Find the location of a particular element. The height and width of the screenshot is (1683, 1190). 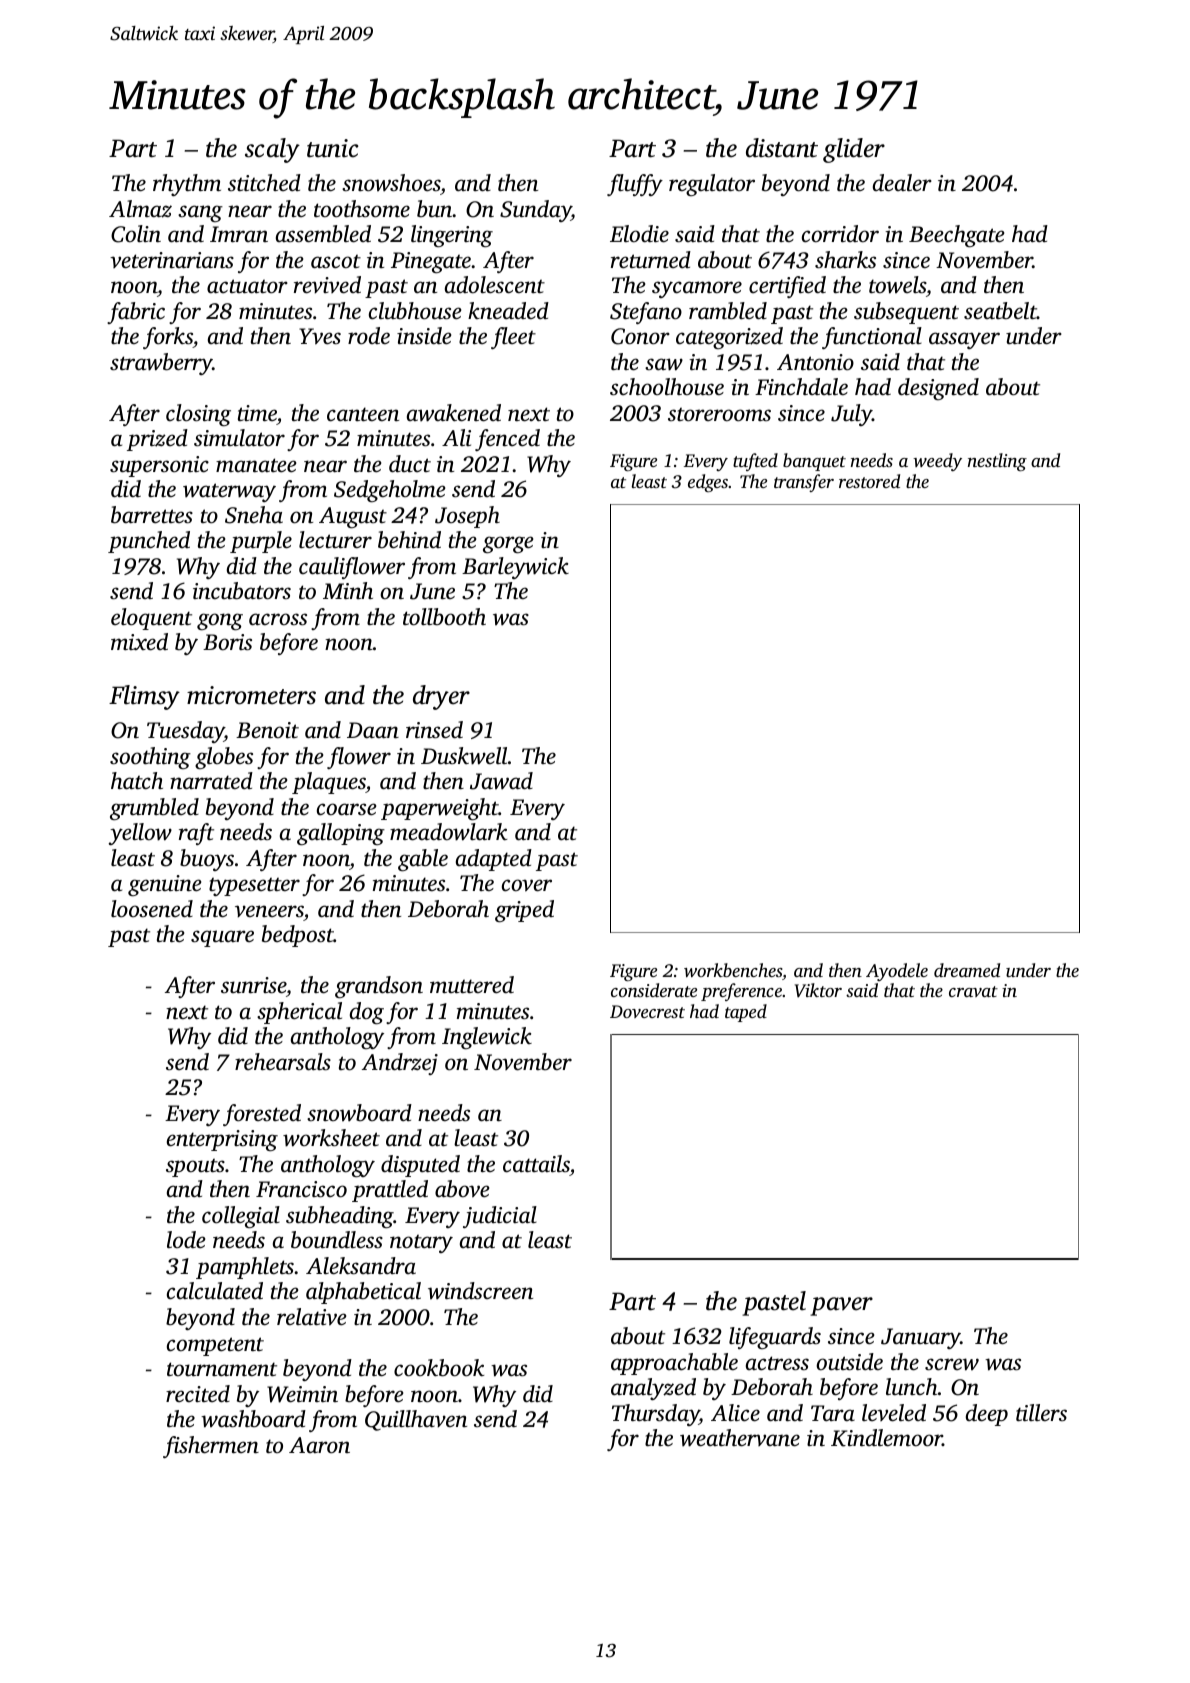

Almaz is located at coordinates (140, 209).
